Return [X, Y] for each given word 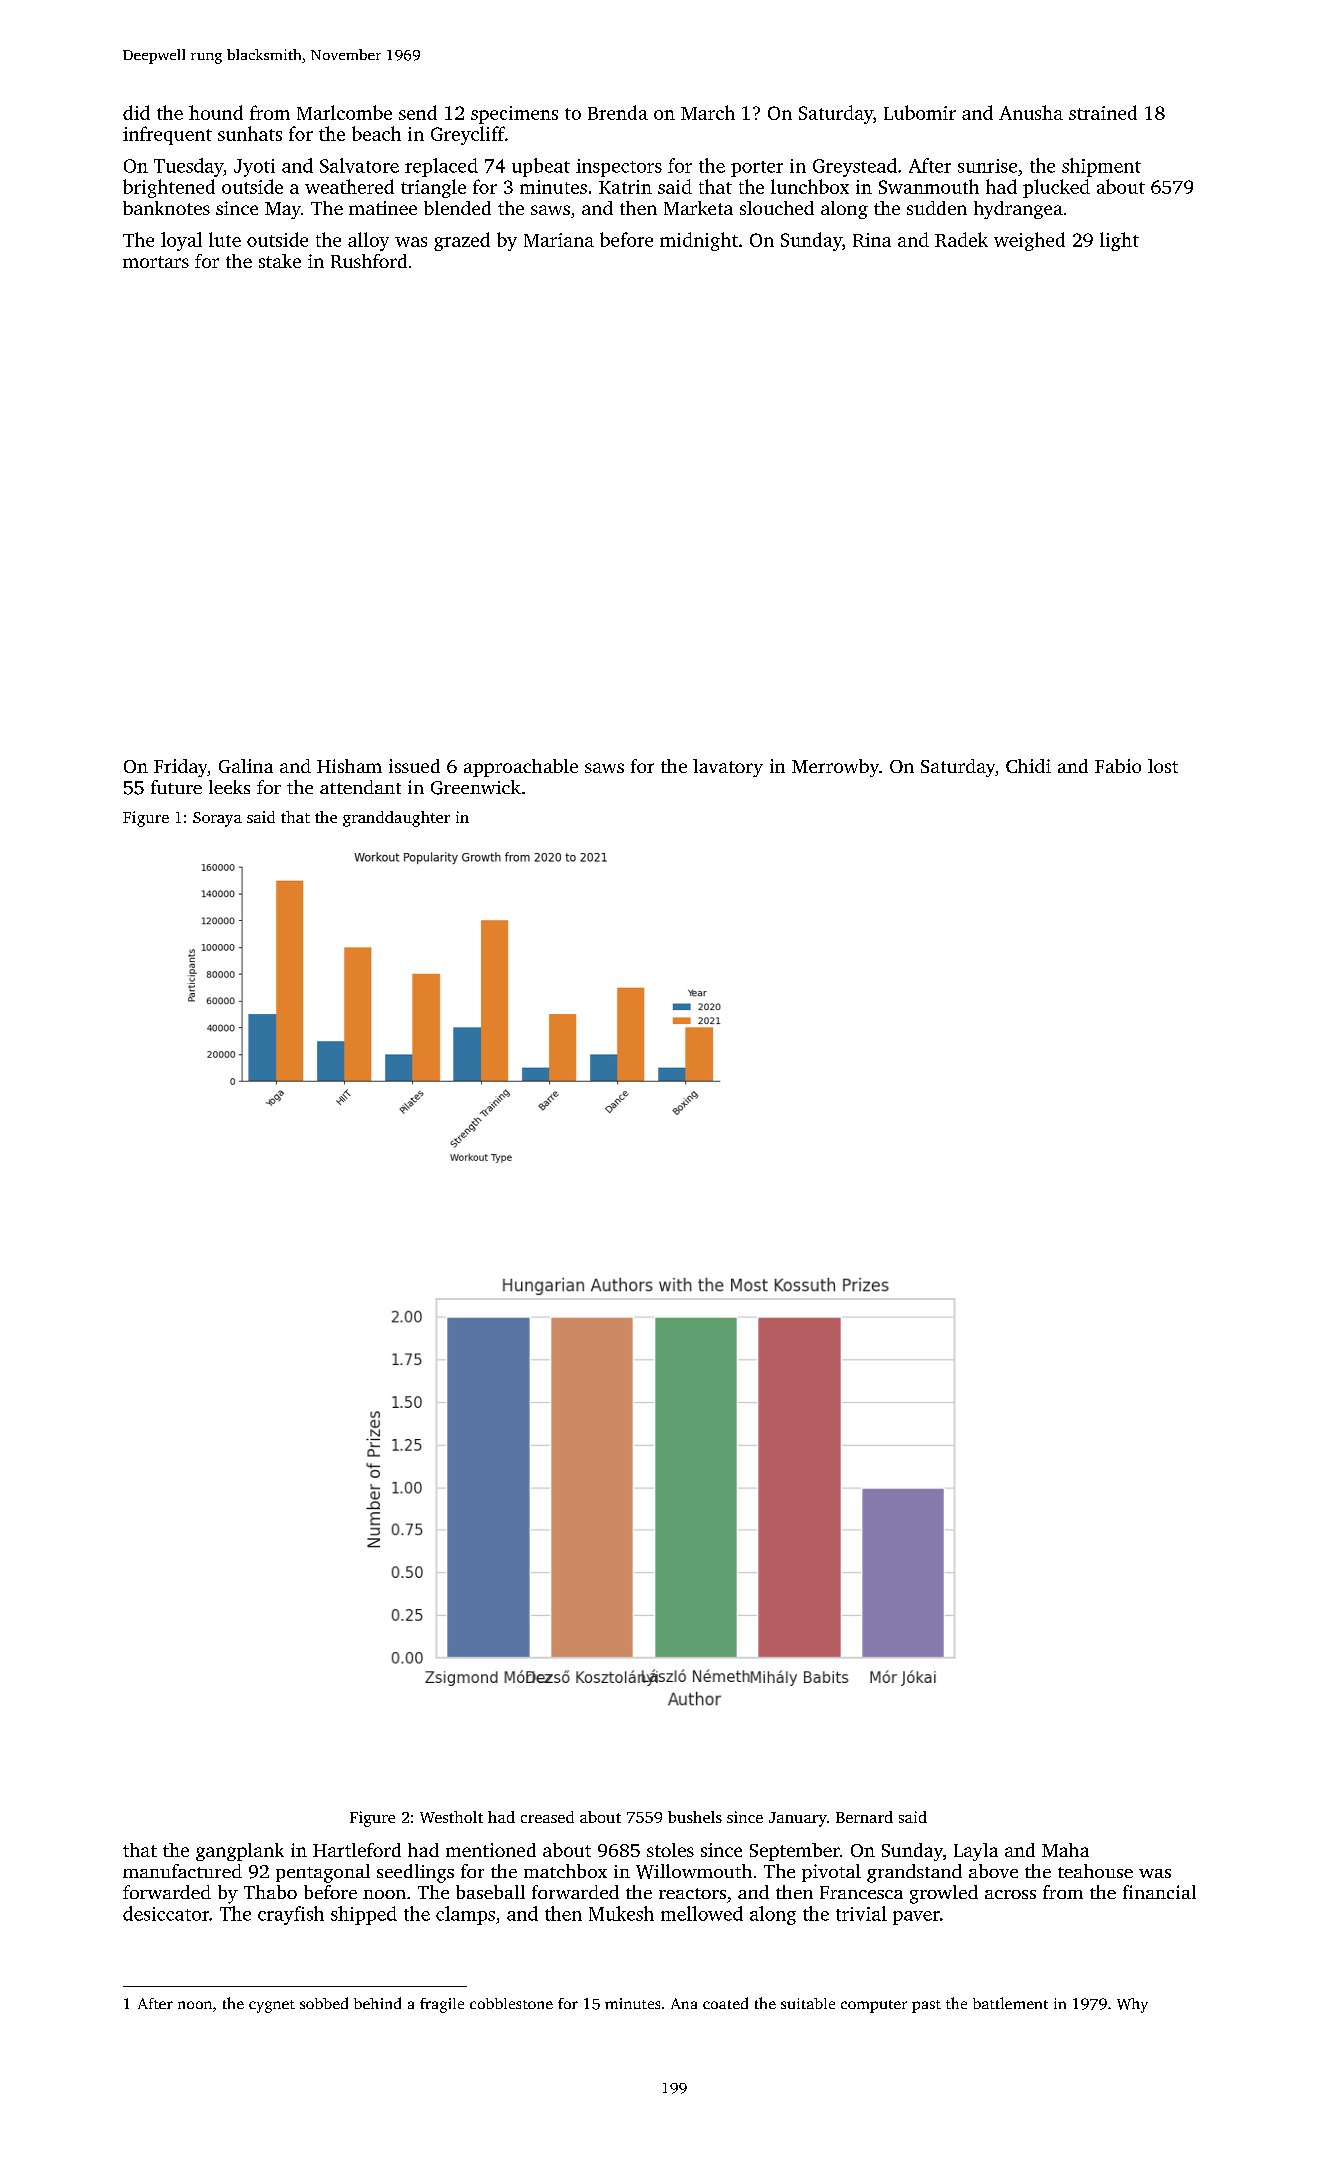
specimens [514, 115]
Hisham [349, 766]
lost [1163, 766]
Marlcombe [344, 112]
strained [1103, 112]
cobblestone [511, 2003]
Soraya [217, 819]
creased [547, 1817]
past [926, 2006]
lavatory [728, 768]
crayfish [291, 1915]
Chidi [1028, 766]
